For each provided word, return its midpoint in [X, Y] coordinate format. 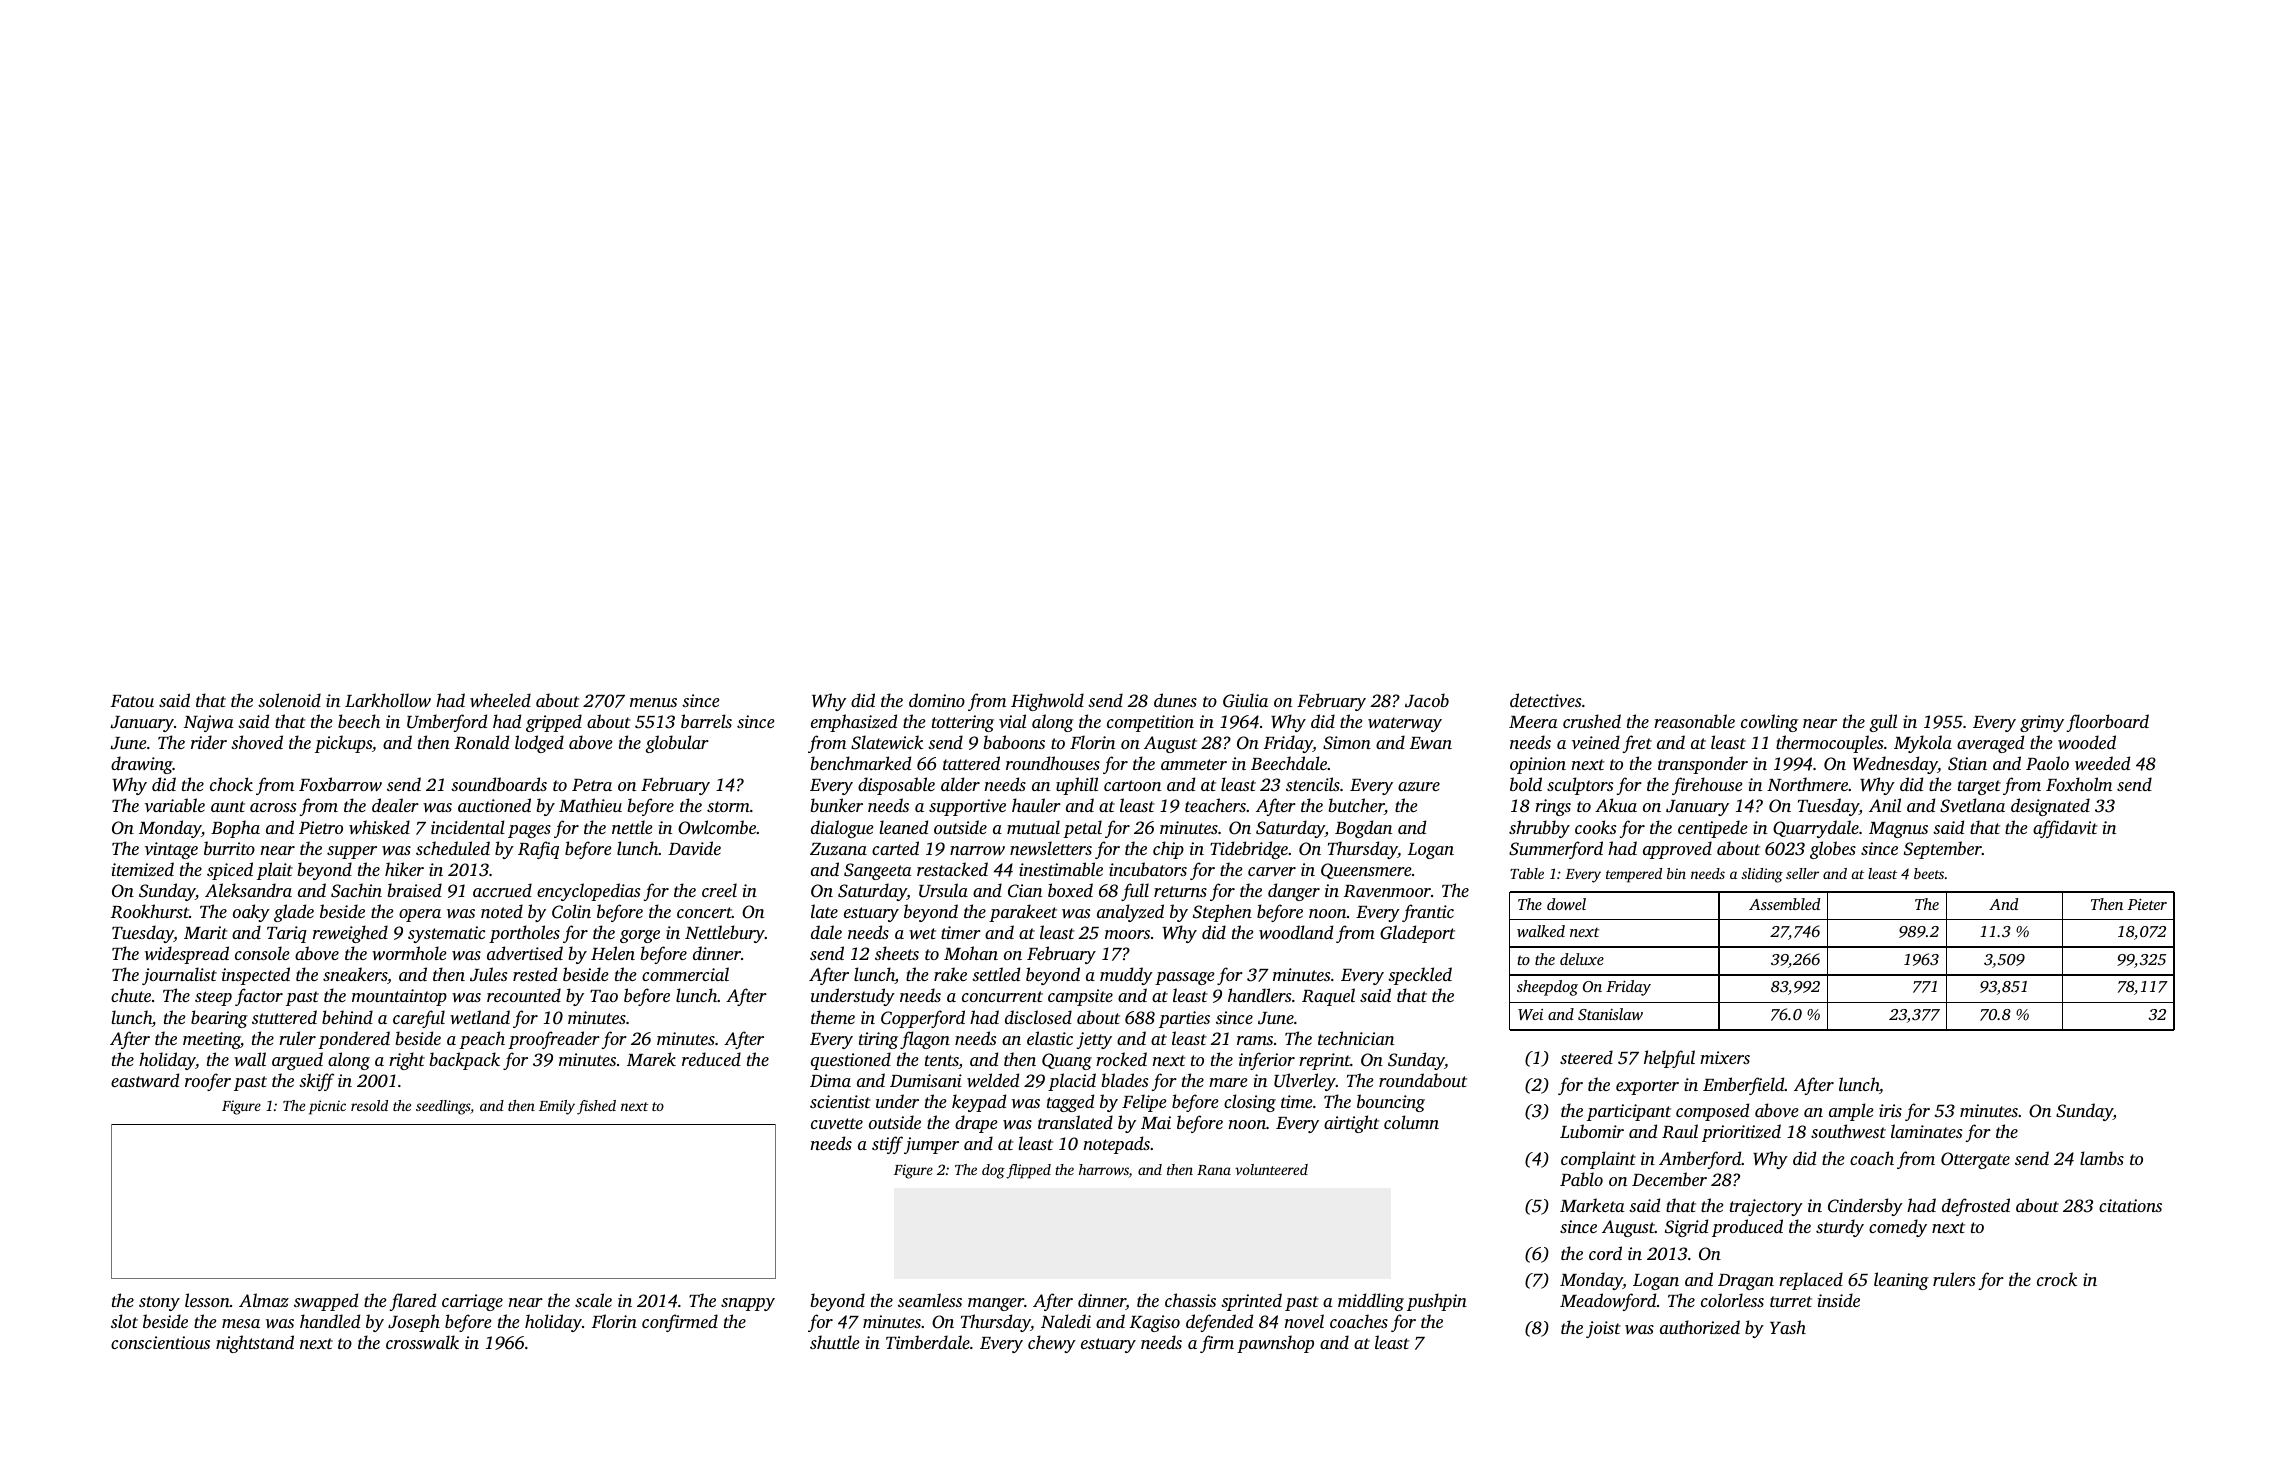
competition [1150, 723]
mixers [1725, 1057]
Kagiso [1155, 1323]
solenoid [289, 700]
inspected [256, 976]
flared [413, 1302]
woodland [1296, 932]
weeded [2102, 763]
